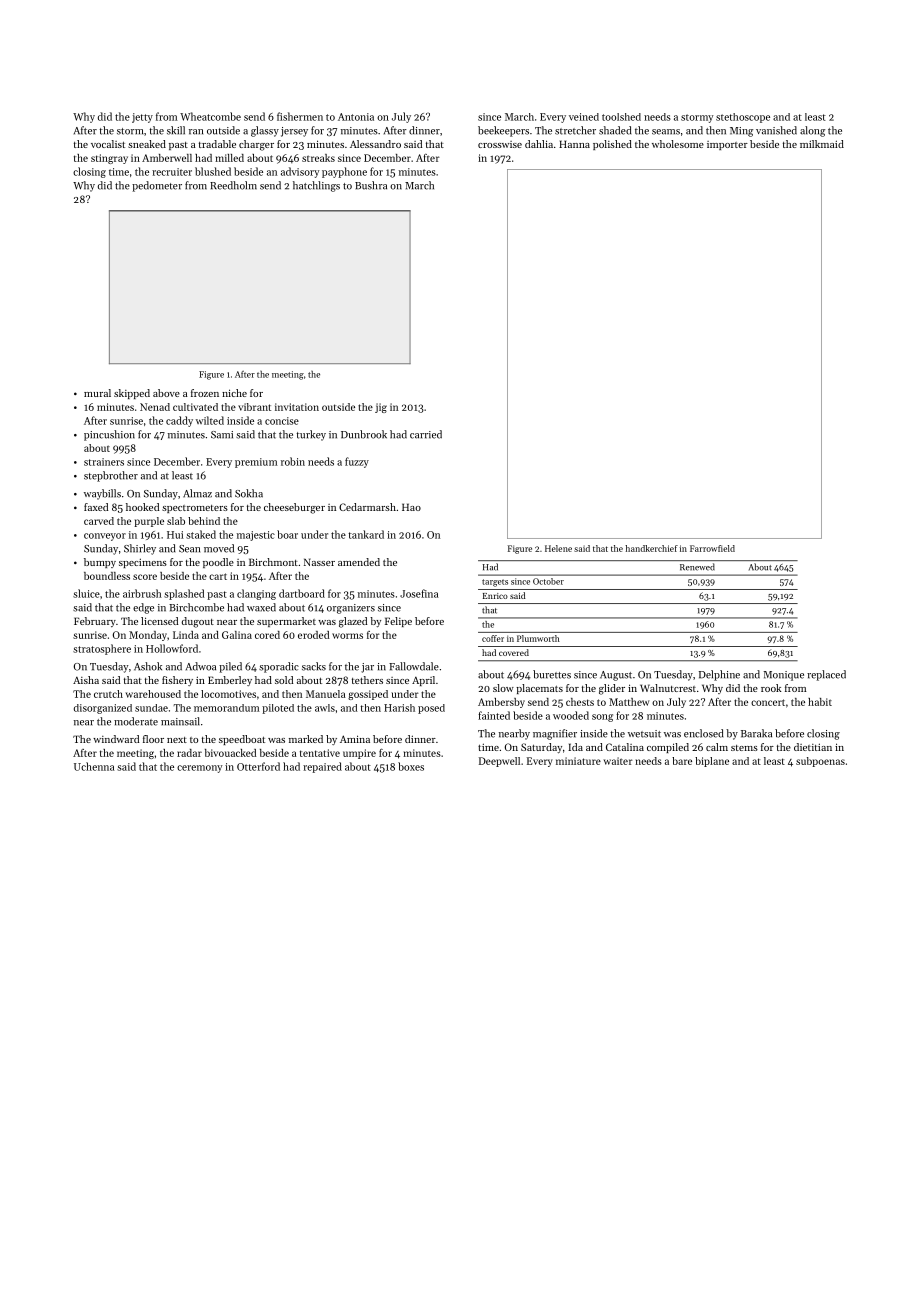 The height and width of the screenshot is (1308, 924). I want to click on handkerchief, so click(651, 548).
